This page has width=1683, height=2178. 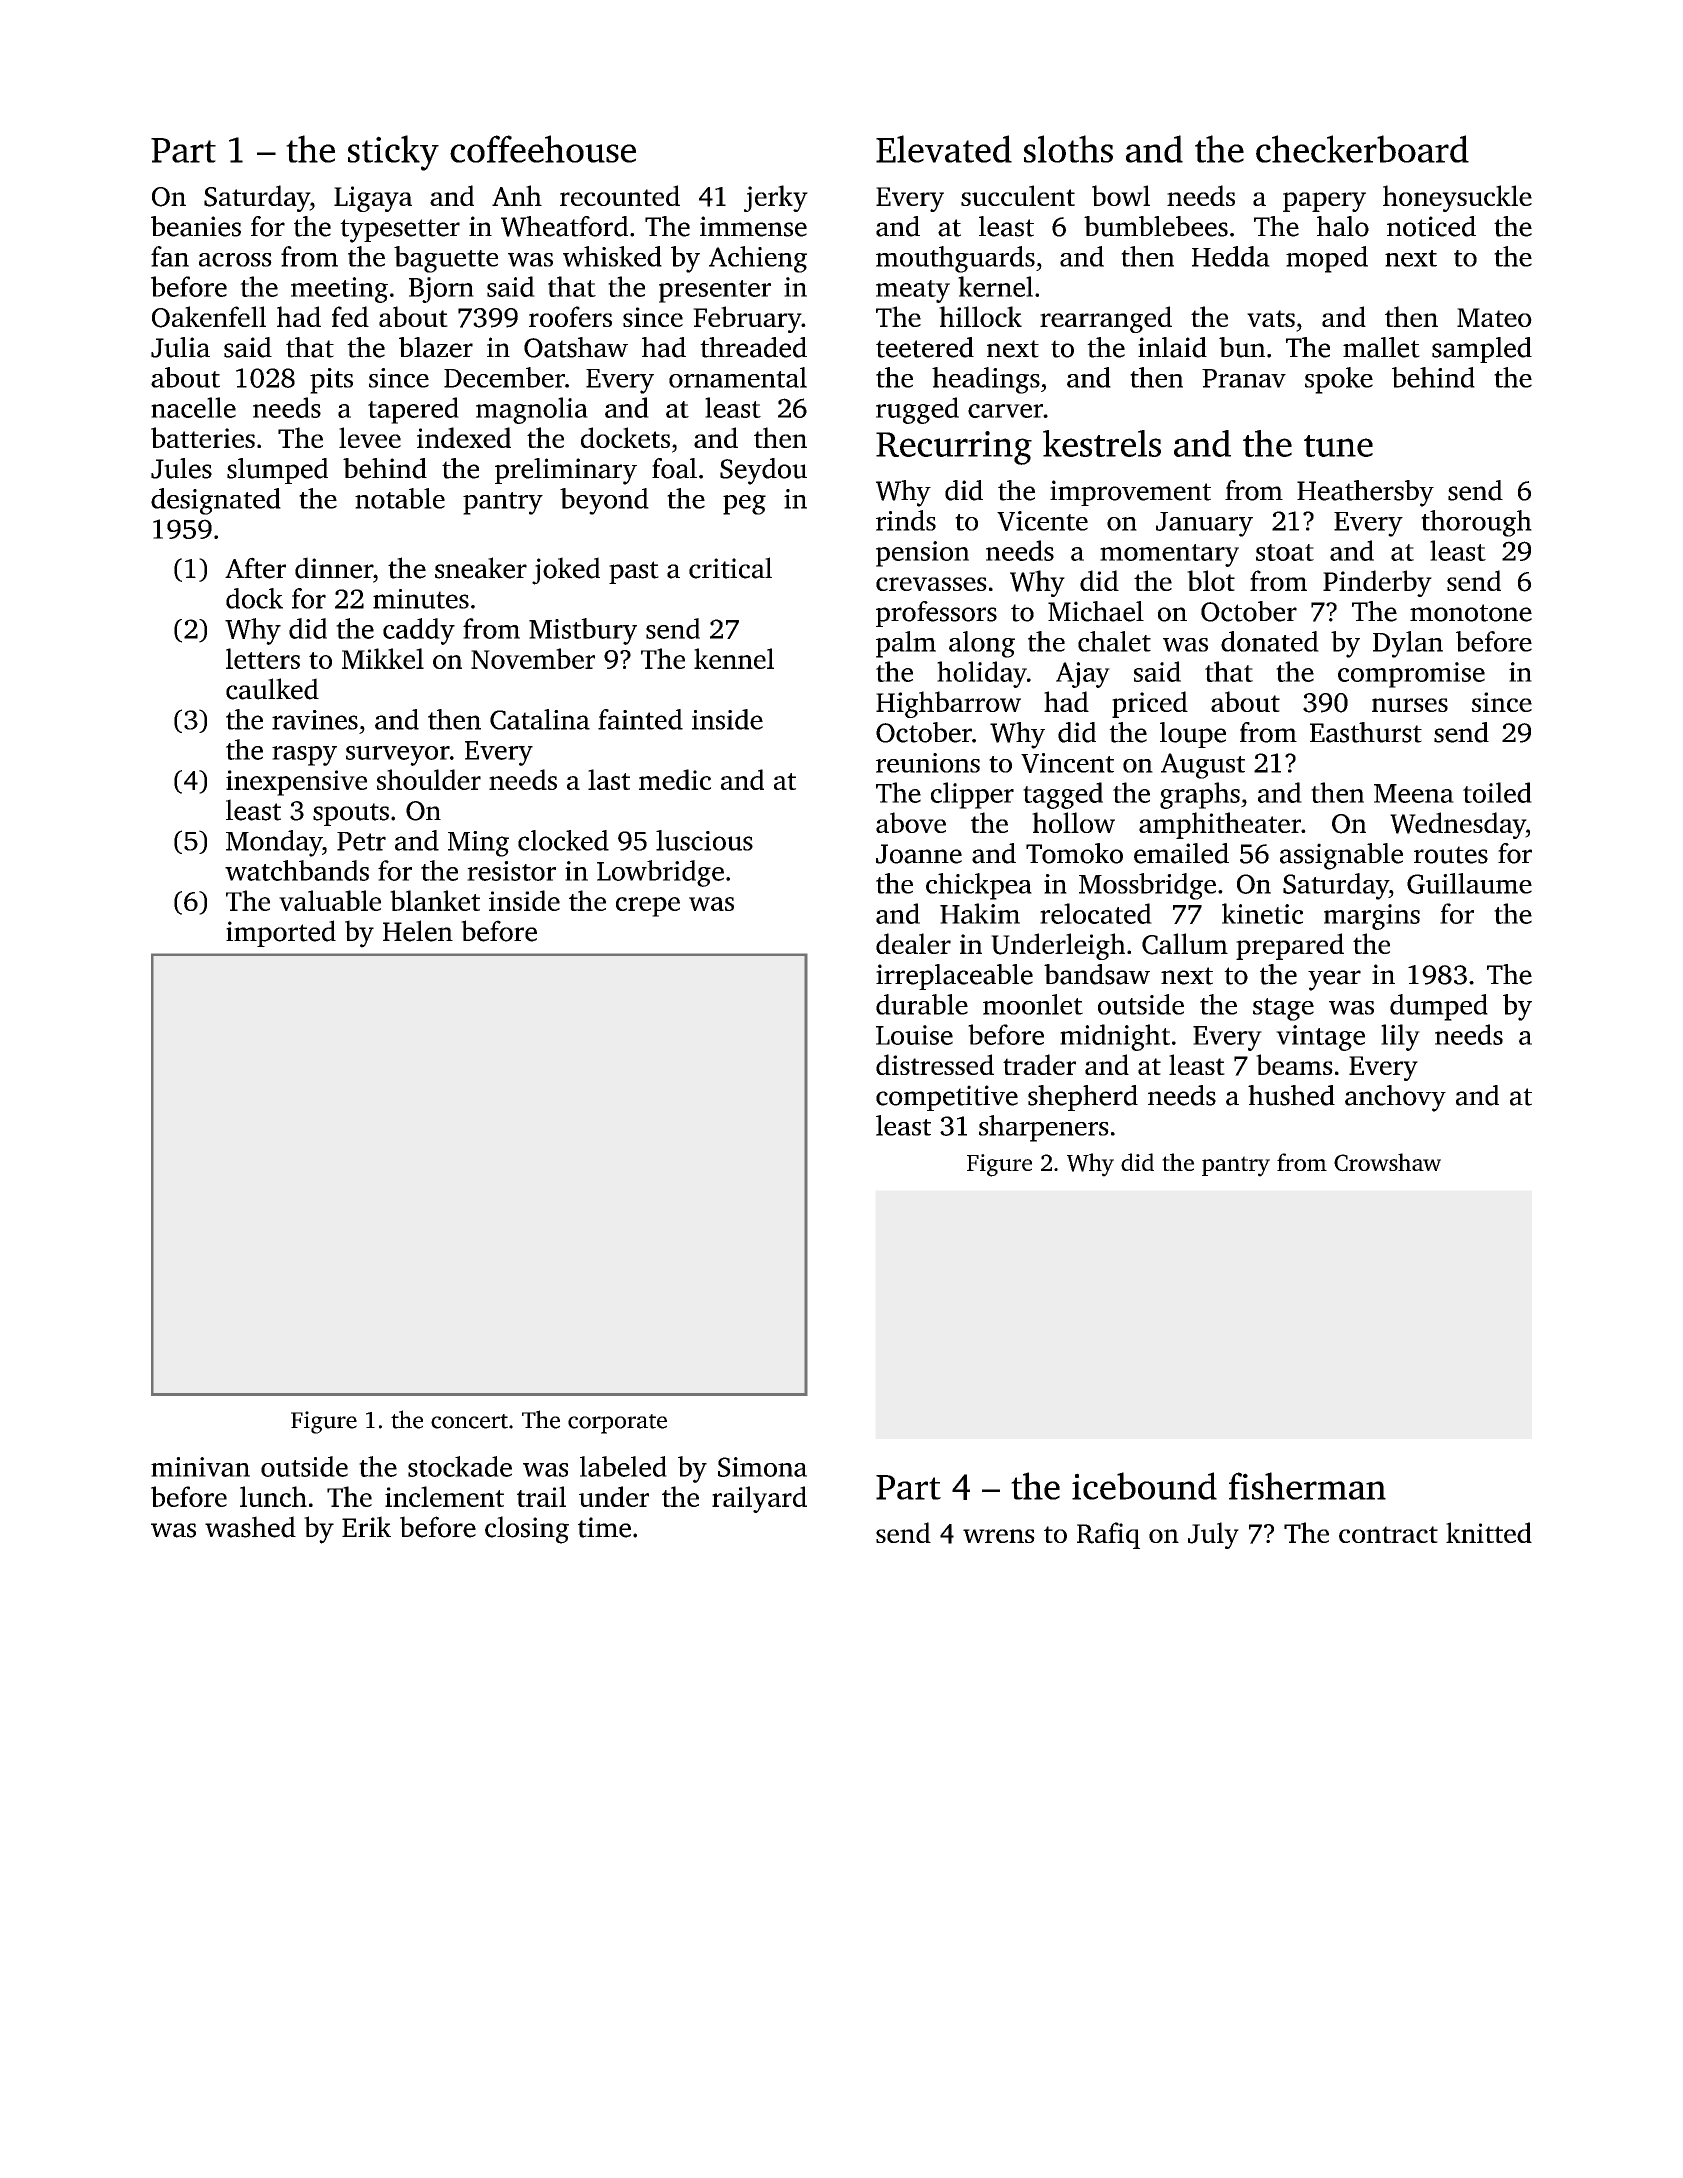 I want to click on Ligaya, so click(x=373, y=199).
